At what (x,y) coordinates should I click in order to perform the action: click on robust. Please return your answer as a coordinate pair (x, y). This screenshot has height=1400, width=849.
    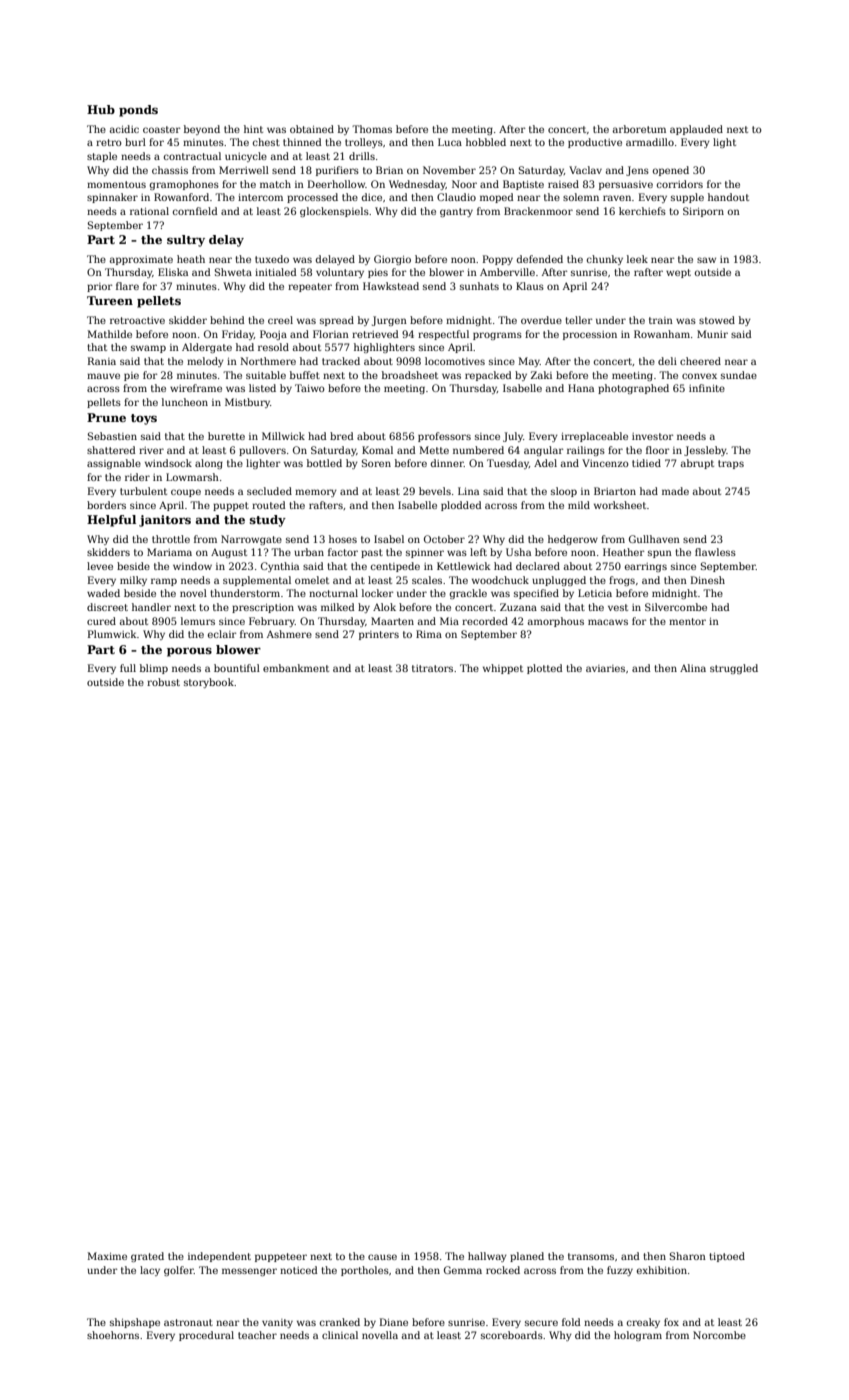
    Looking at the image, I should click on (163, 682).
